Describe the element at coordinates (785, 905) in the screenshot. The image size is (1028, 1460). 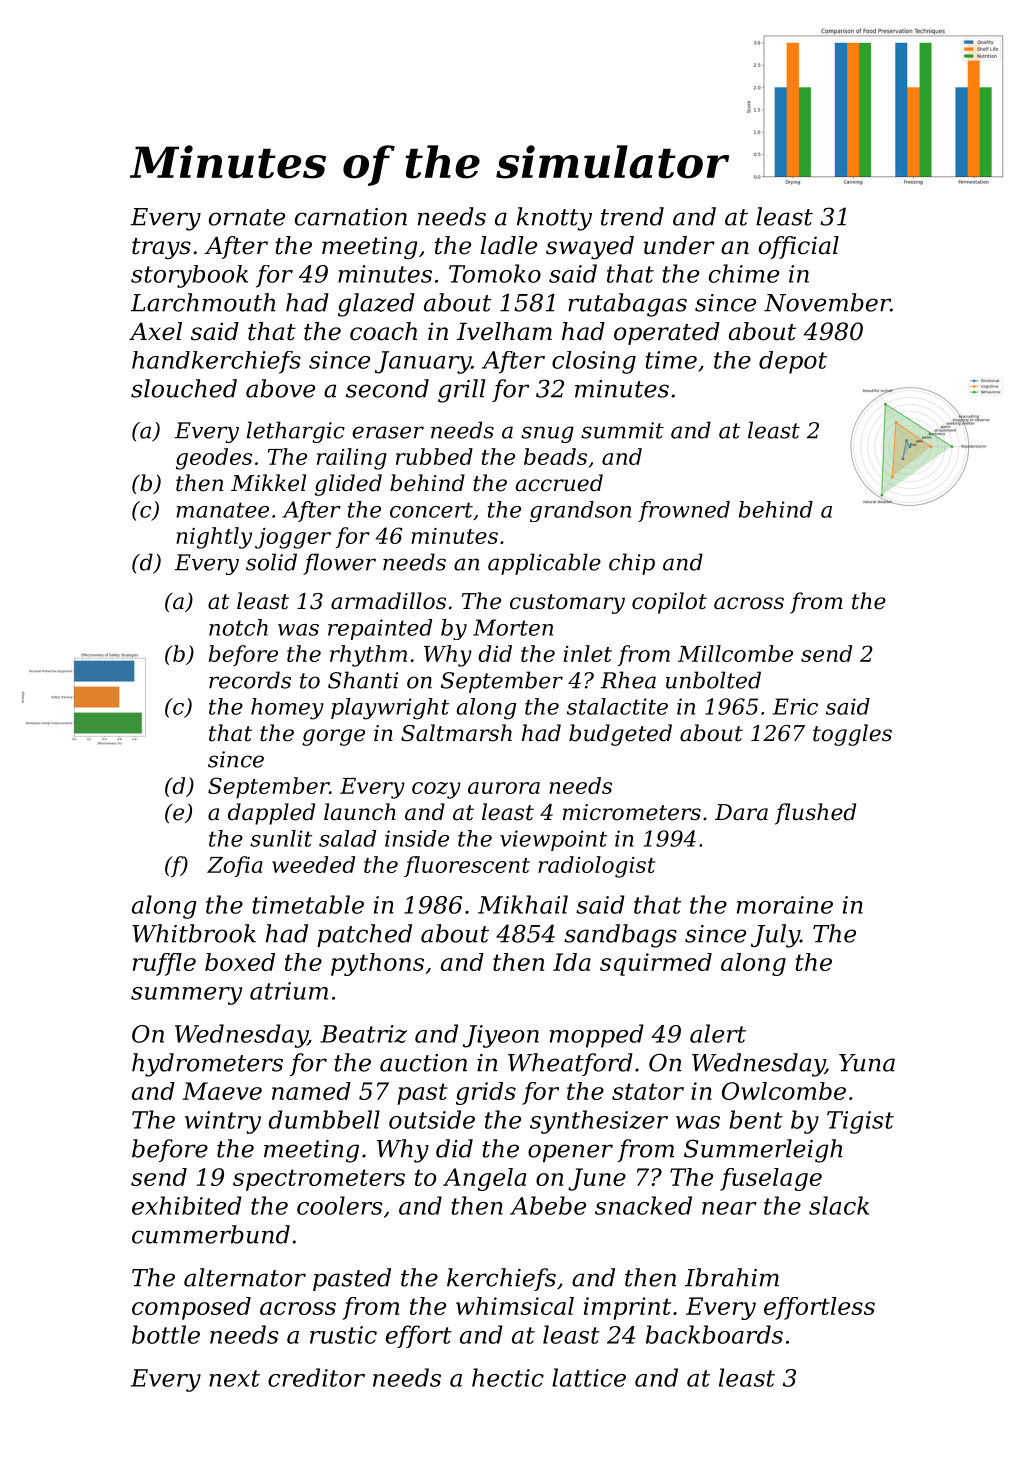
I see `moraine` at that location.
